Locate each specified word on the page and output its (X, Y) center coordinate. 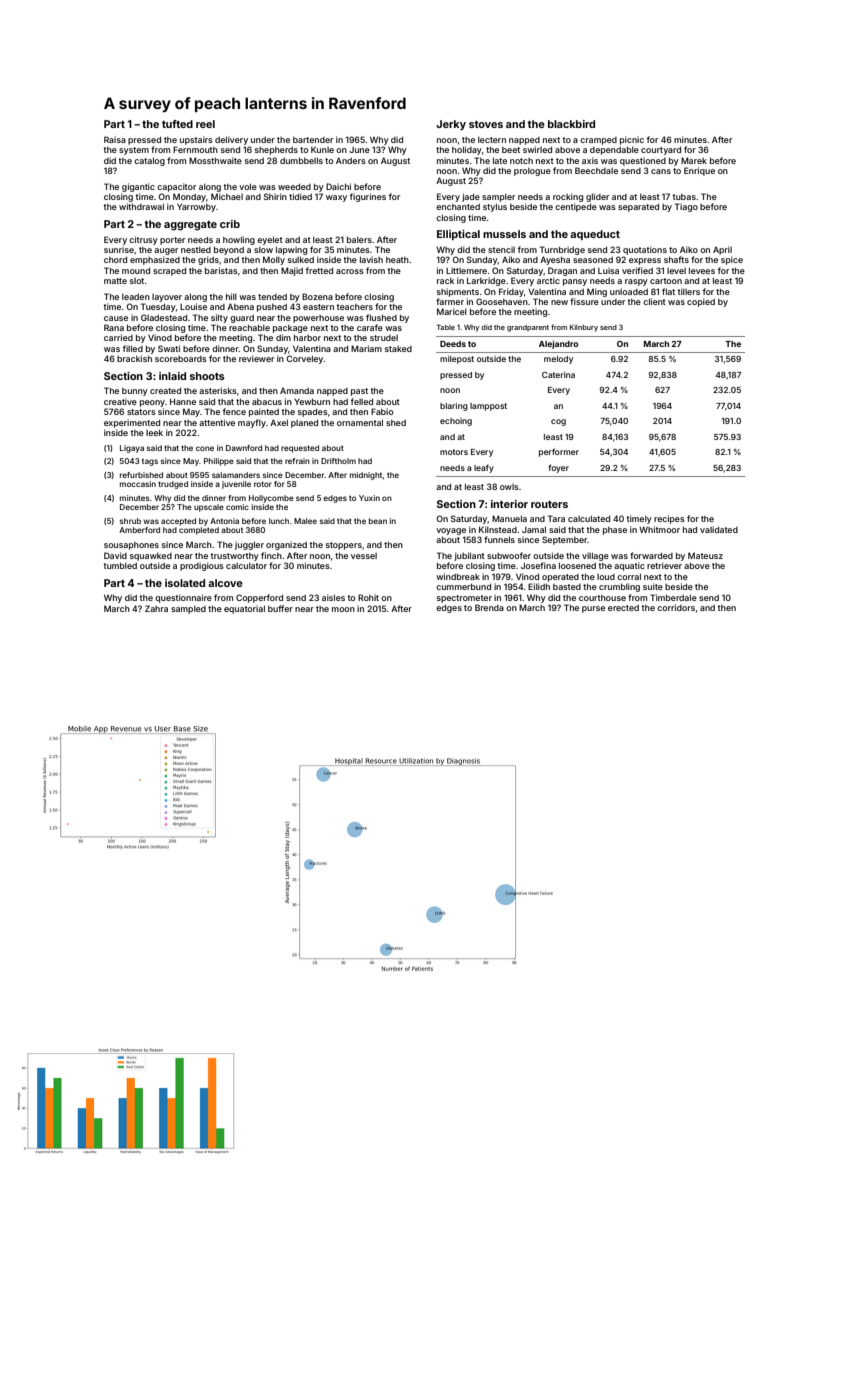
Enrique (699, 171)
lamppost (488, 407)
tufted (177, 124)
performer (559, 452)
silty (219, 318)
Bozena (317, 296)
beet (511, 150)
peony (152, 403)
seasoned (593, 260)
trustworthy (235, 557)
